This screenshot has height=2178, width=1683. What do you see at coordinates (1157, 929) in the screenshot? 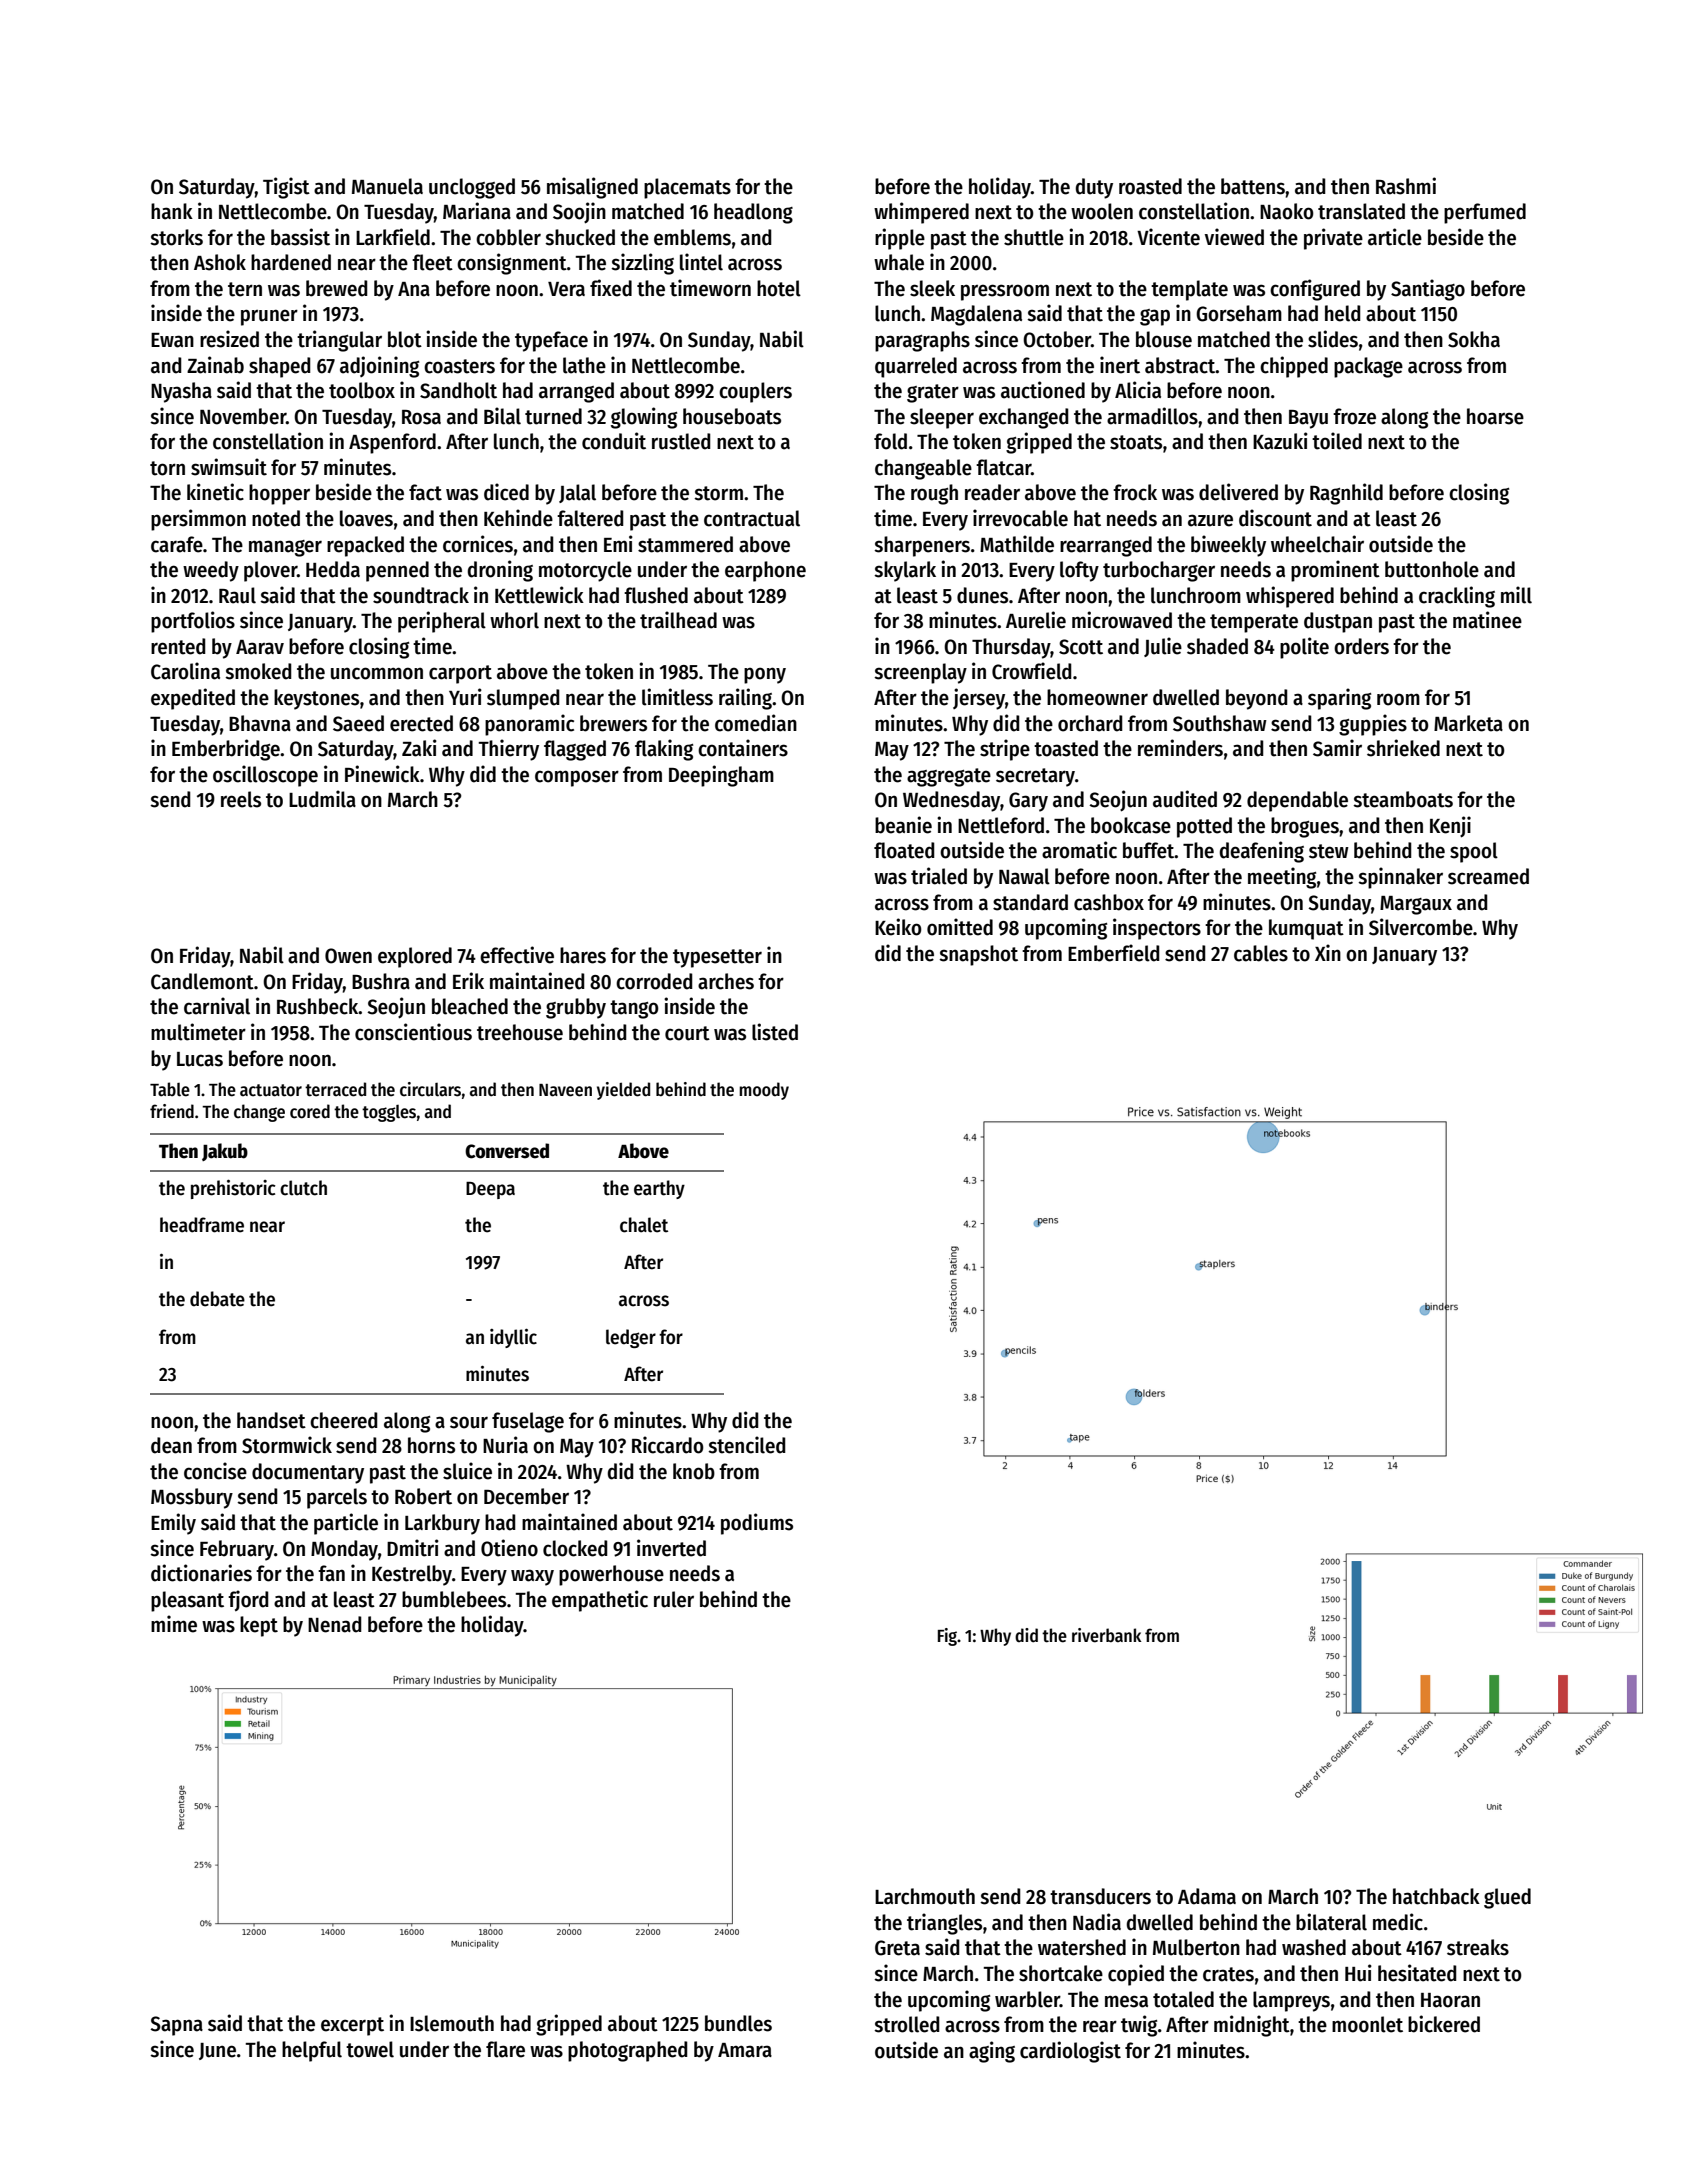
I see `inspectors` at bounding box center [1157, 929].
